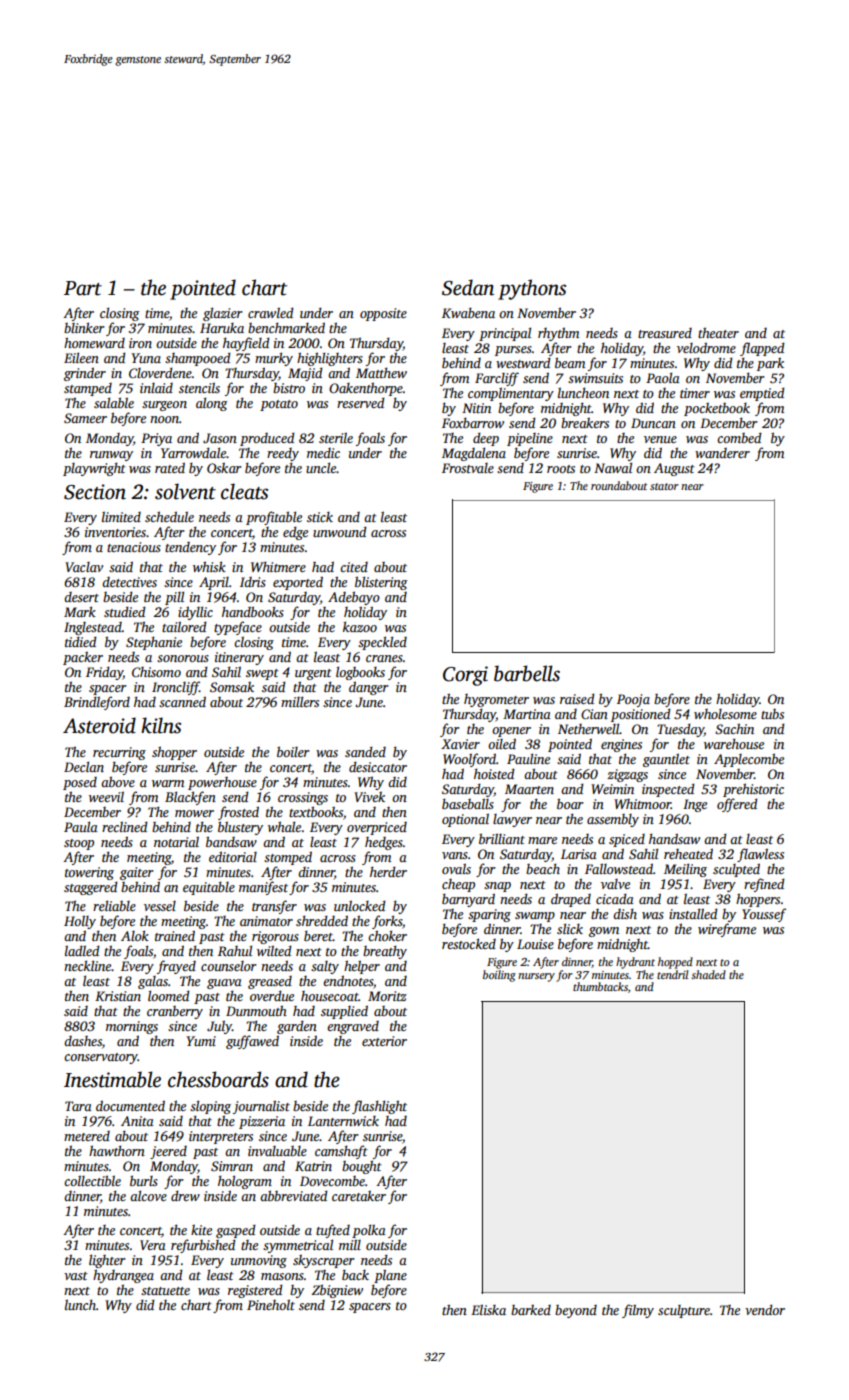  Describe the element at coordinates (615, 884) in the screenshot. I see `valve` at that location.
